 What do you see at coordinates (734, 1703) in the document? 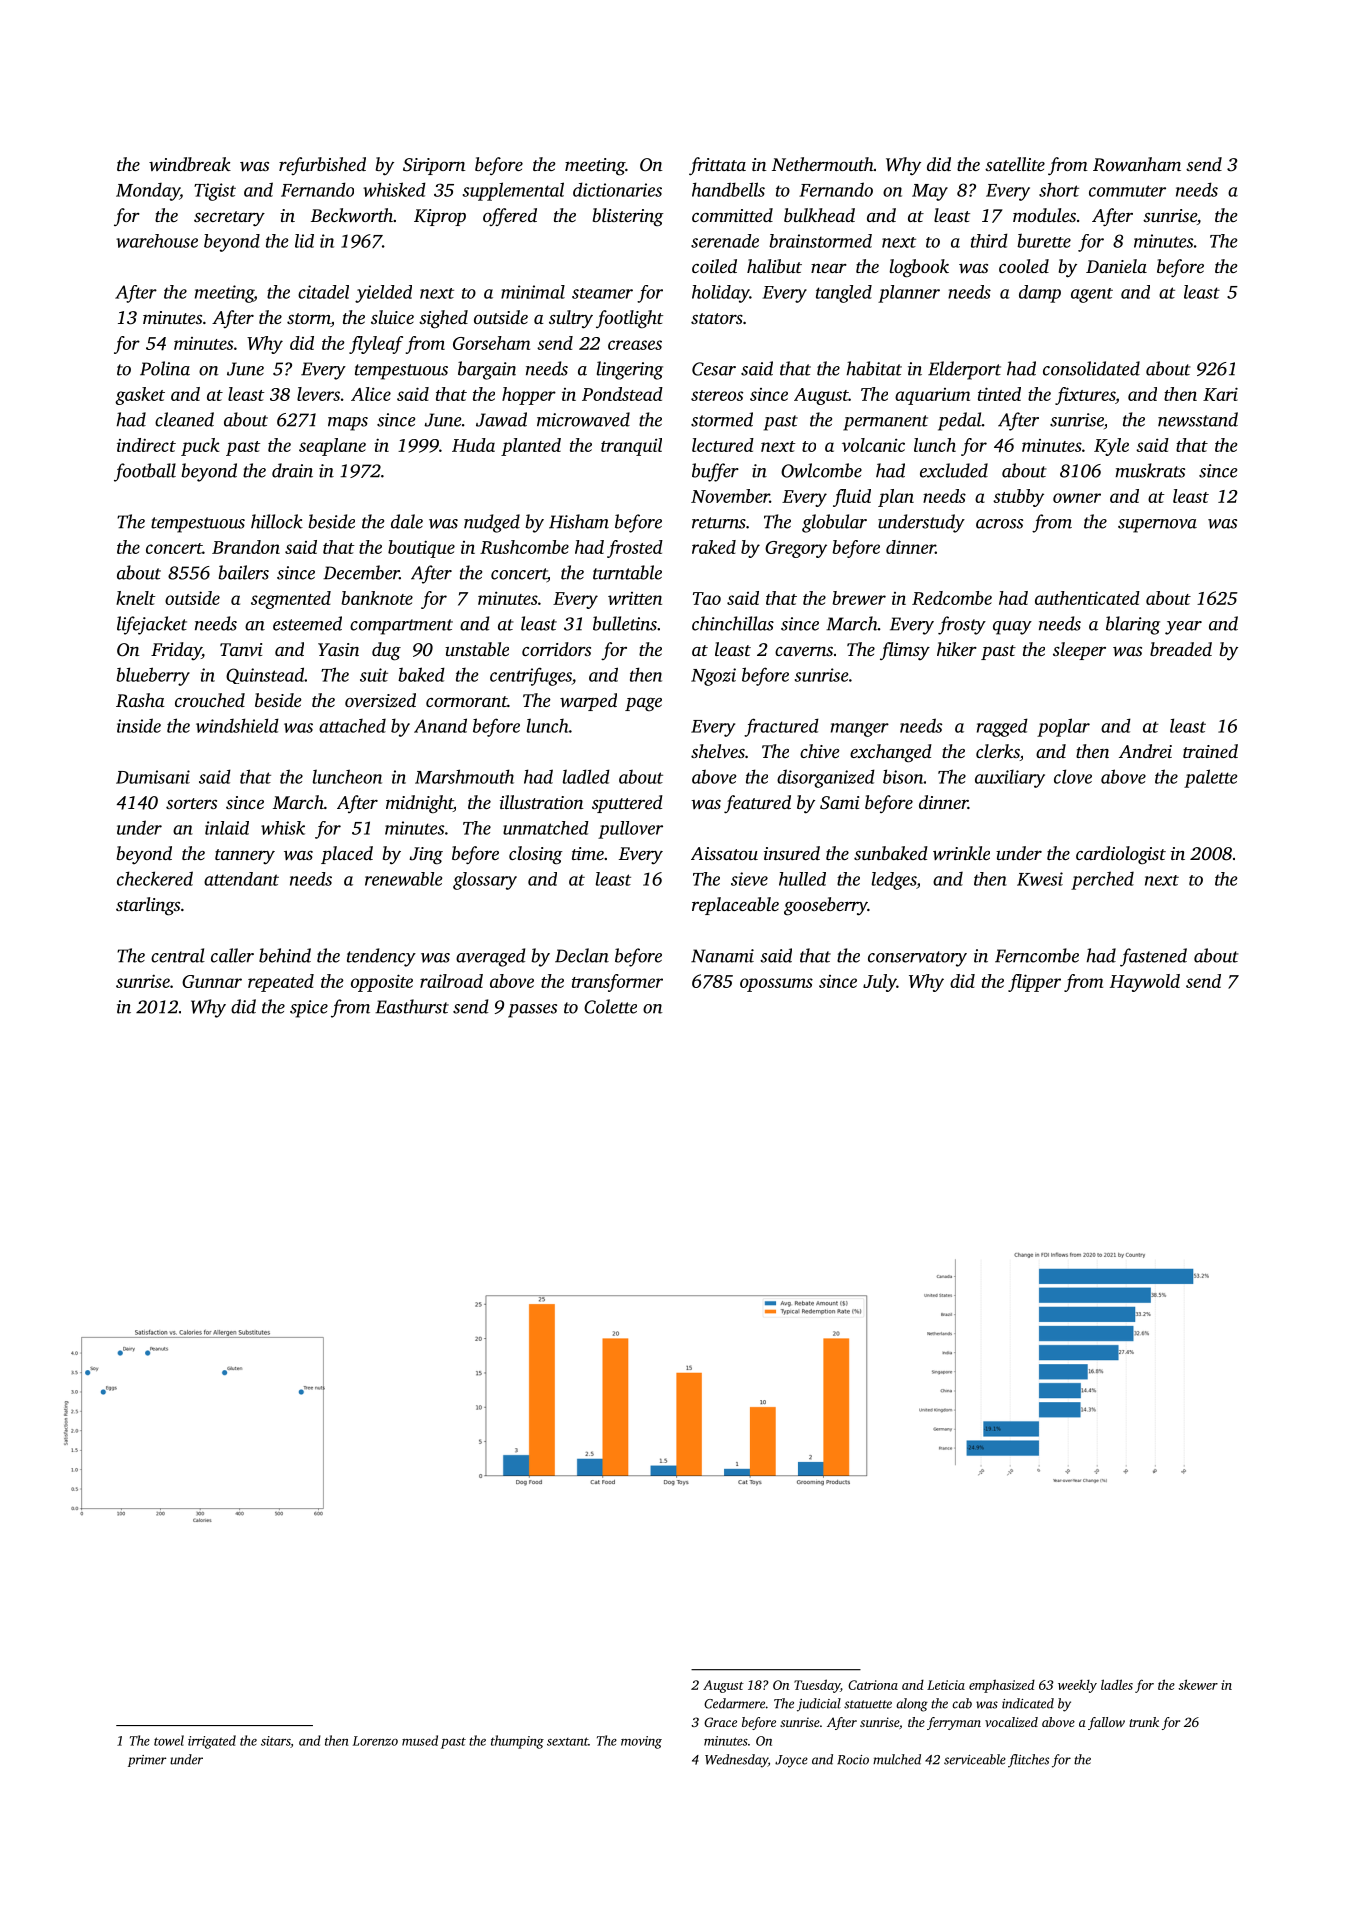
I see `Cedarmere` at bounding box center [734, 1703].
